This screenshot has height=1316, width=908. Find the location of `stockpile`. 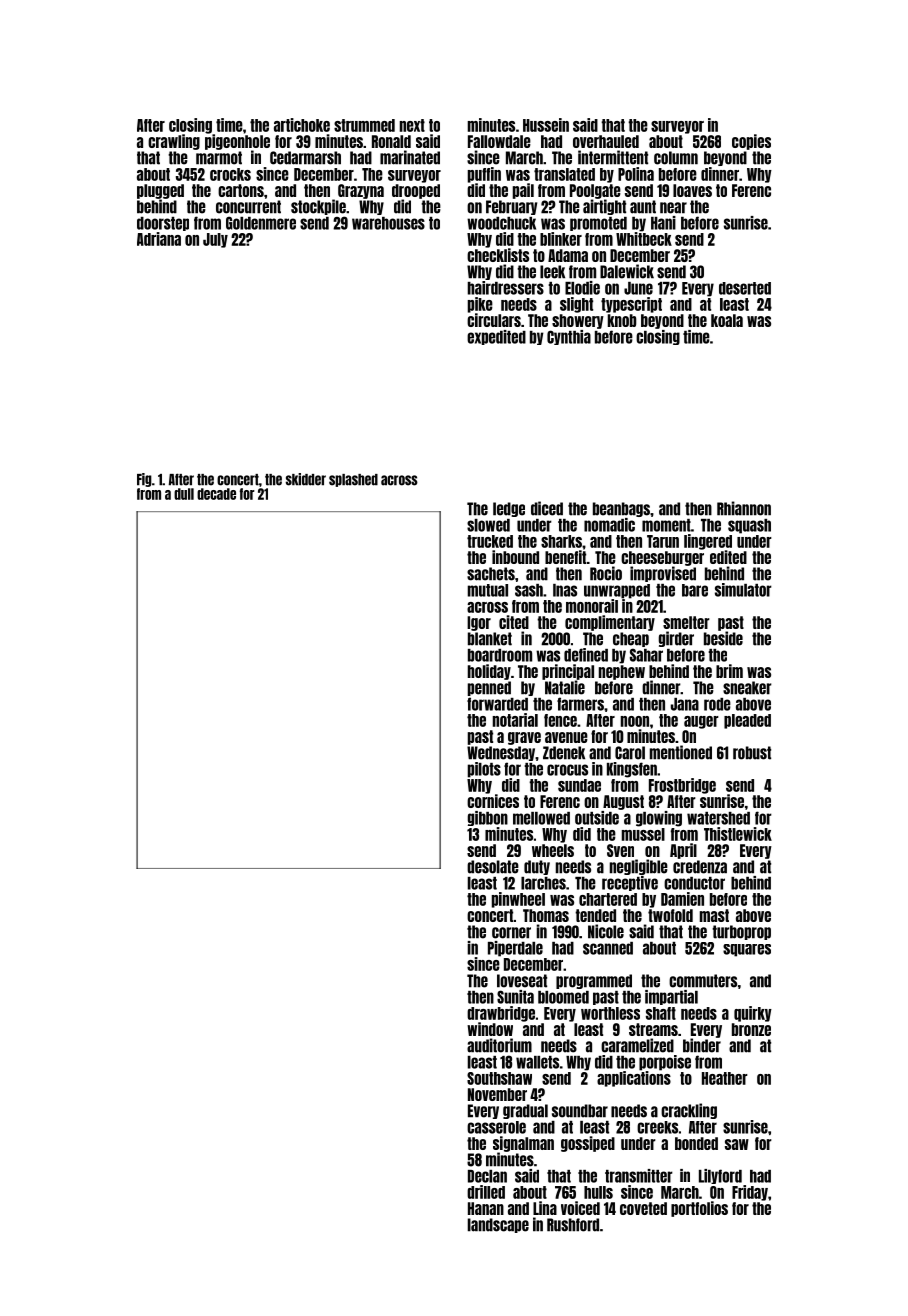

stockpile is located at coordinates (318, 207).
